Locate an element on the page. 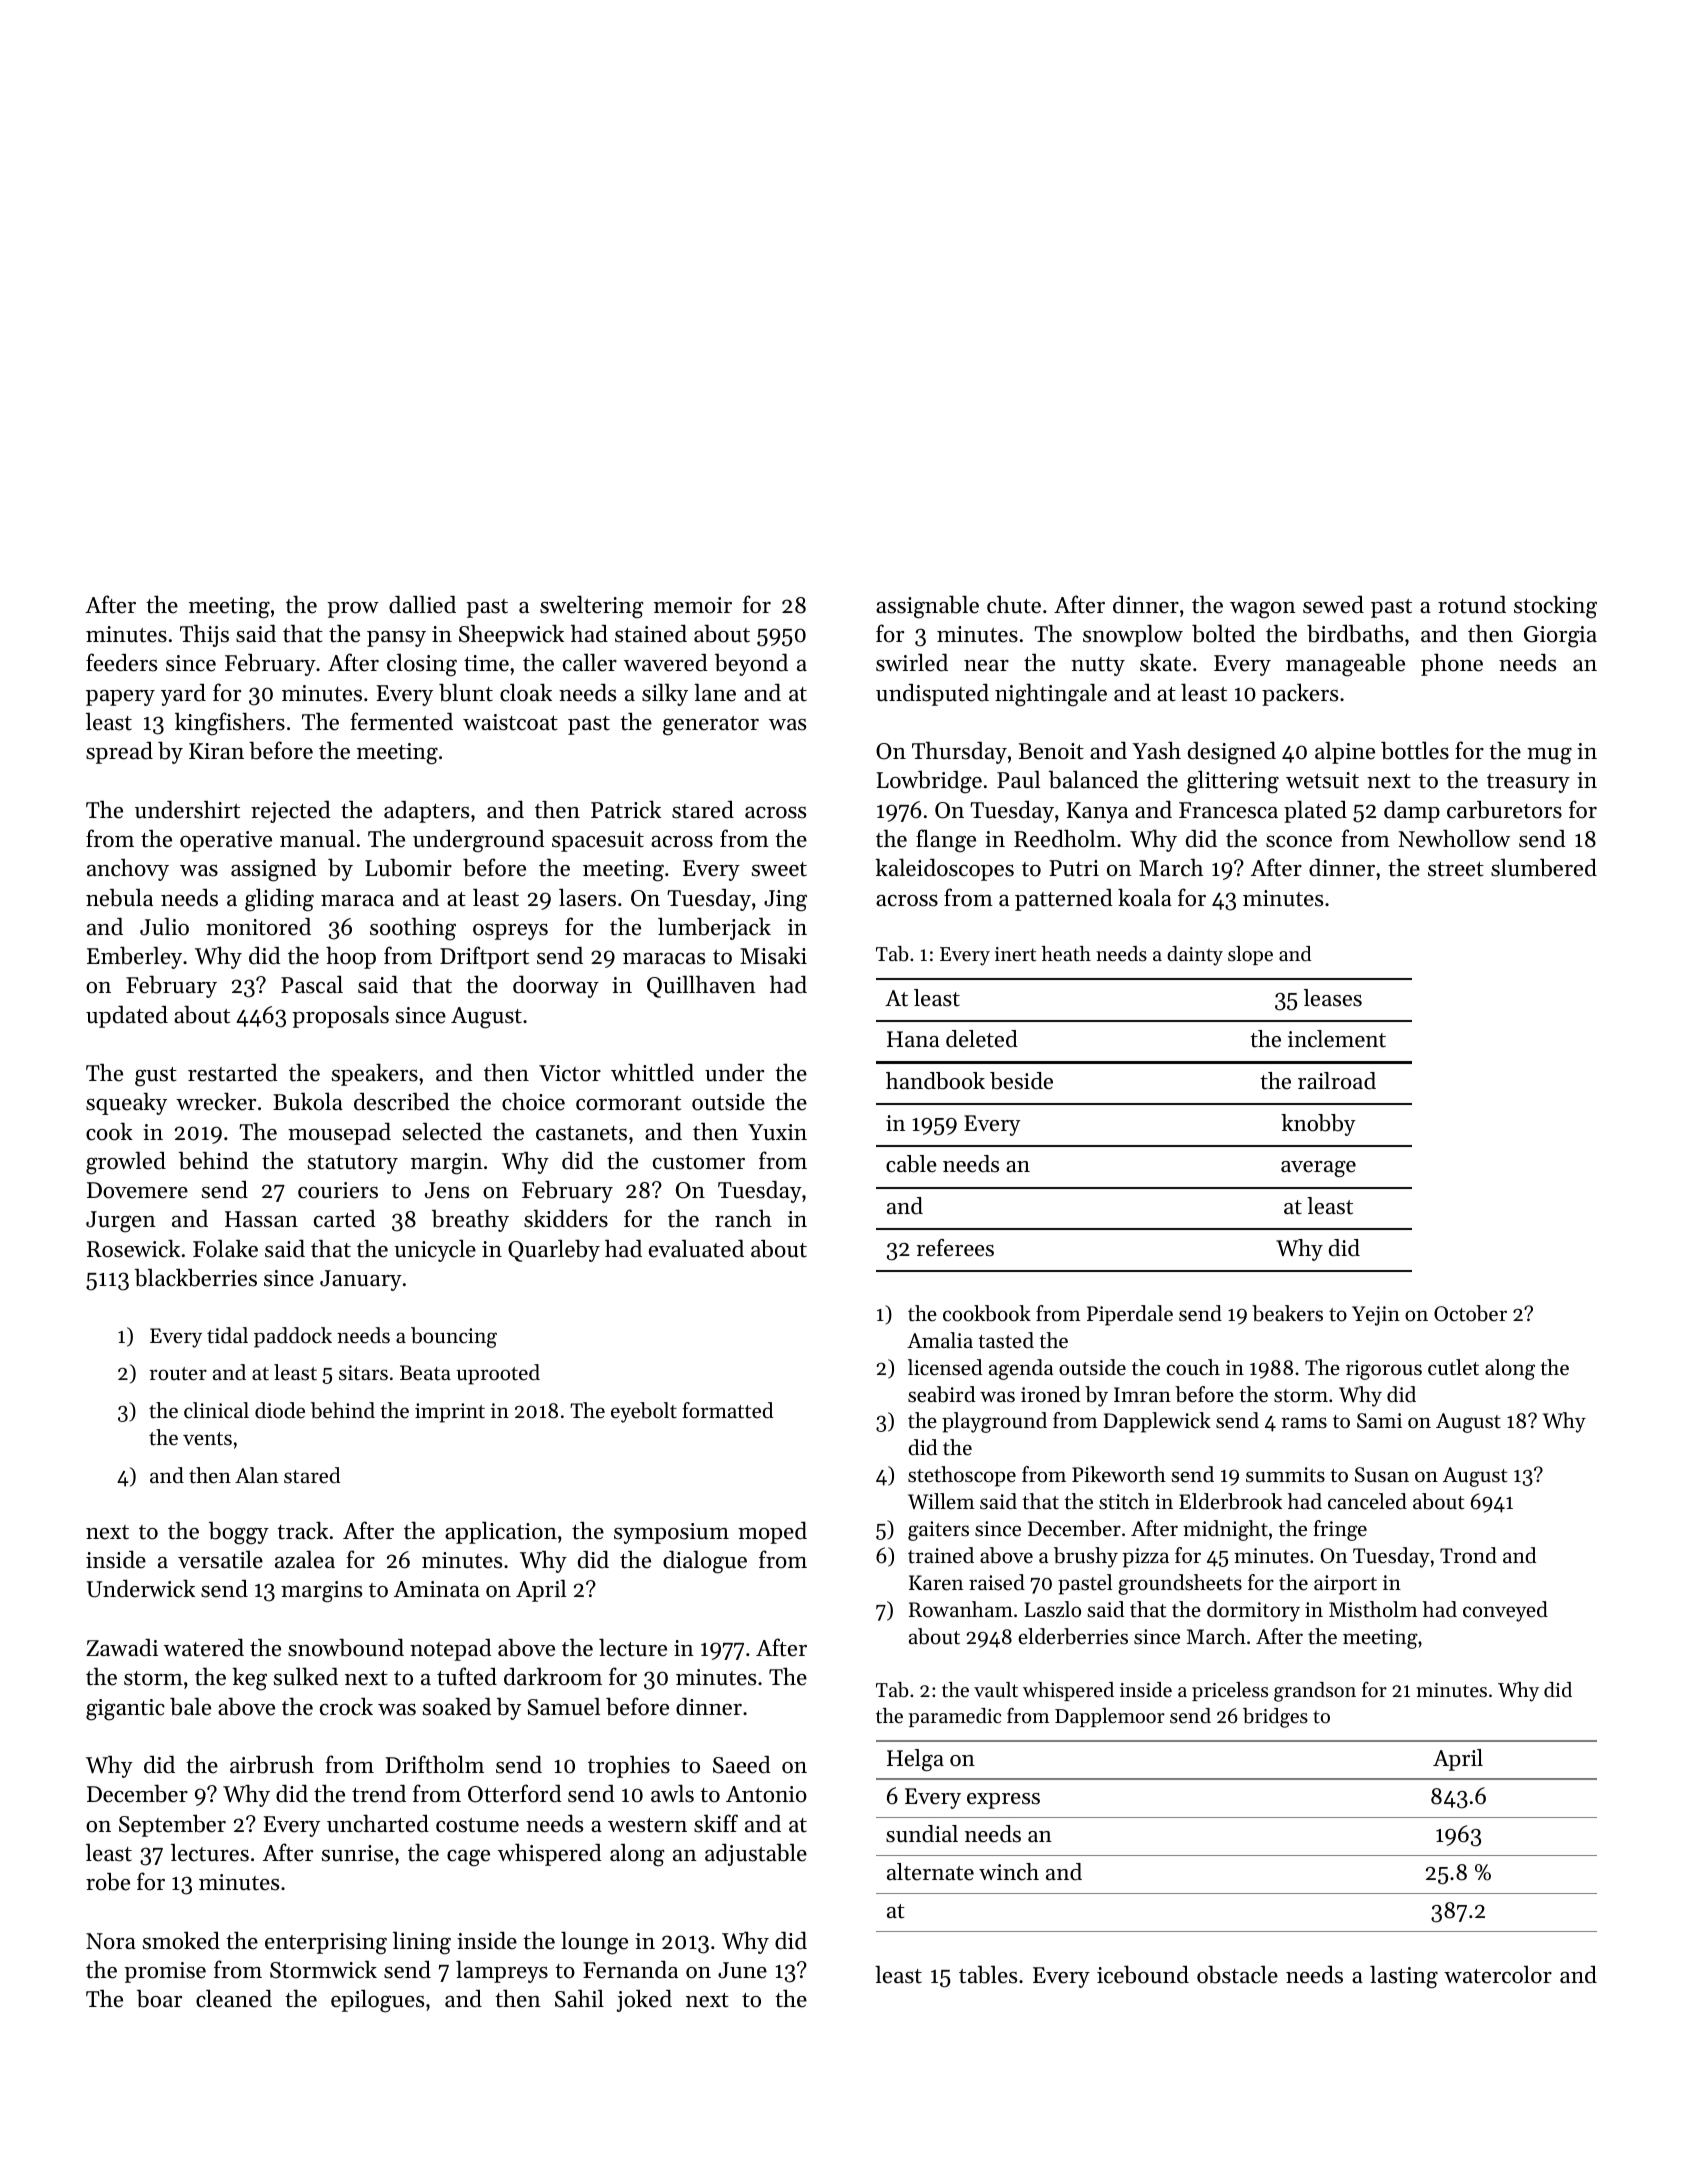 The width and height of the document is (1683, 2178). robe is located at coordinates (108, 1882).
